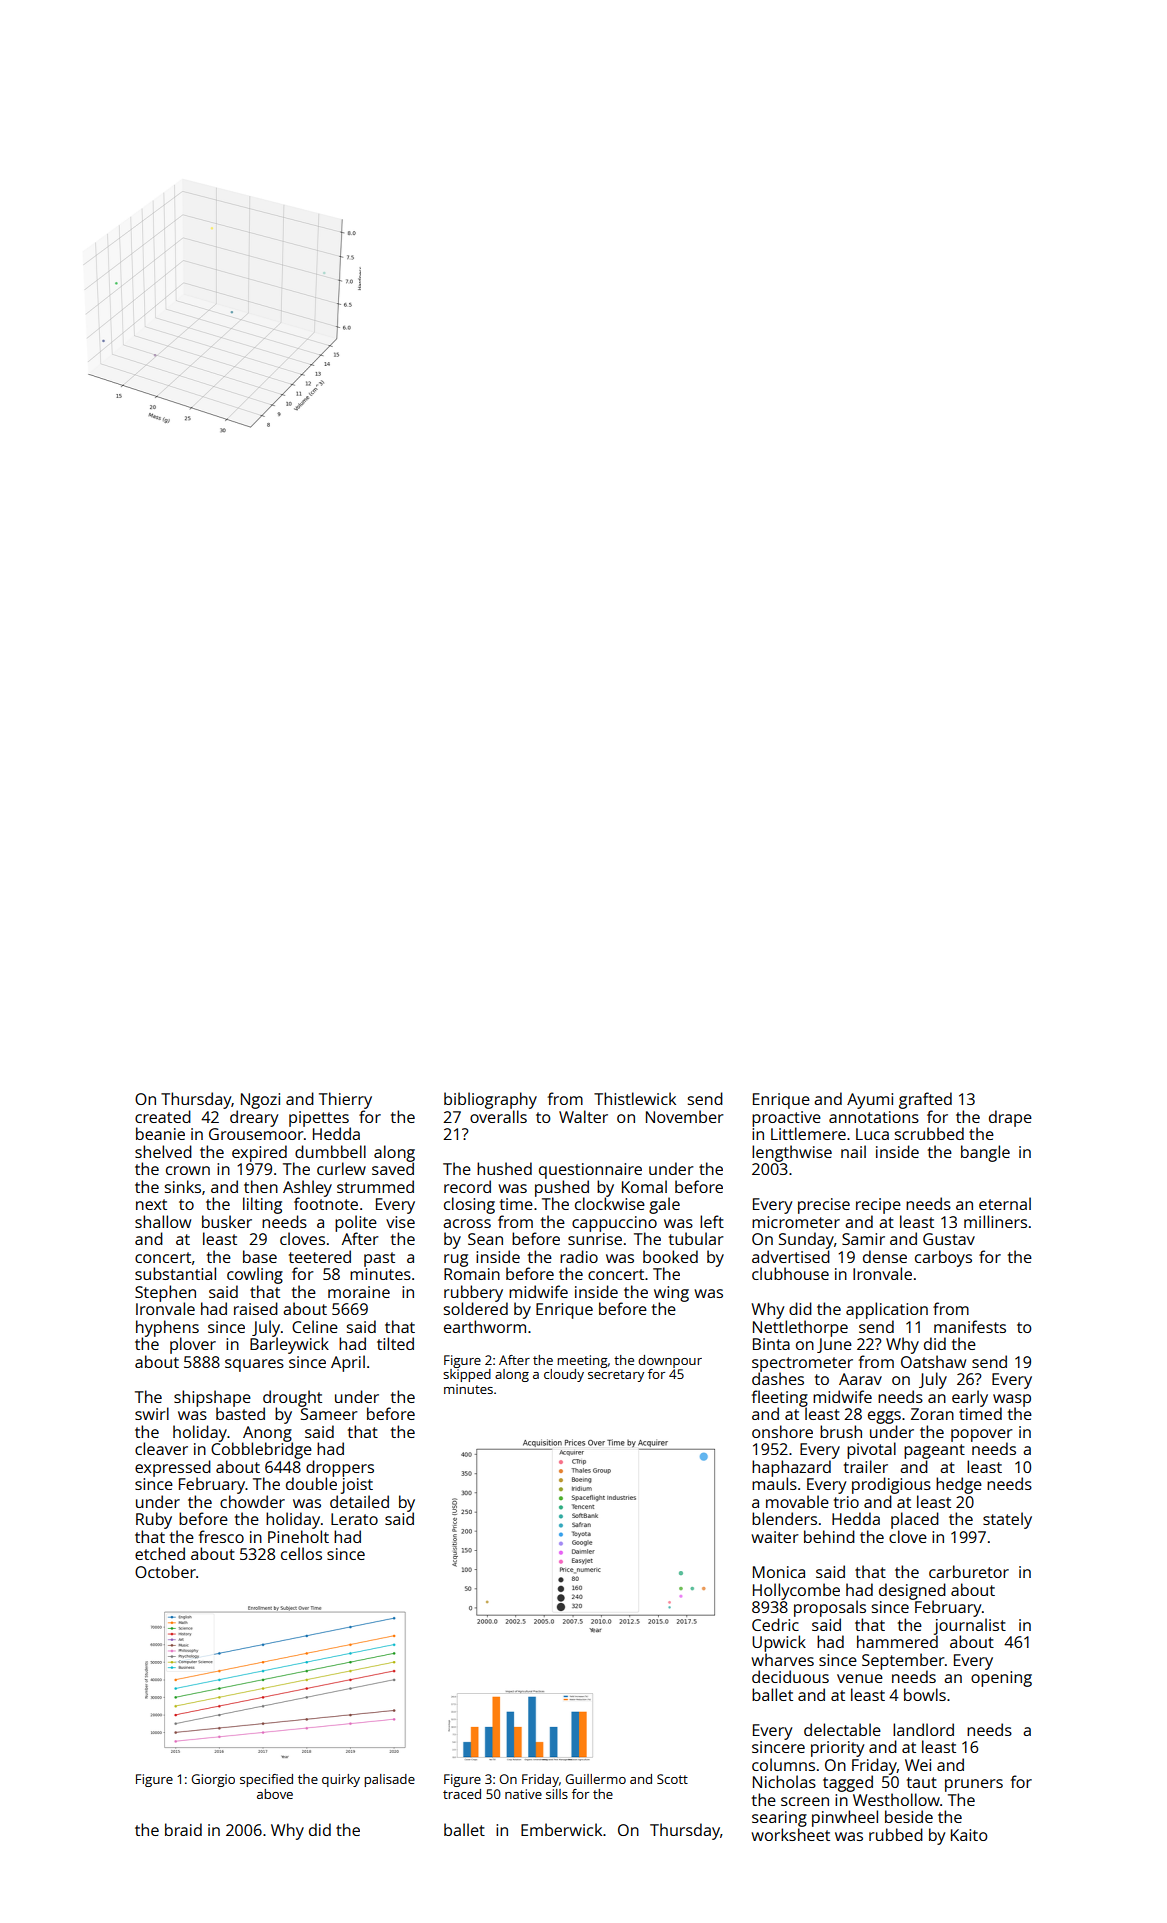 The height and width of the screenshot is (1923, 1167). I want to click on grafted, so click(925, 1100).
